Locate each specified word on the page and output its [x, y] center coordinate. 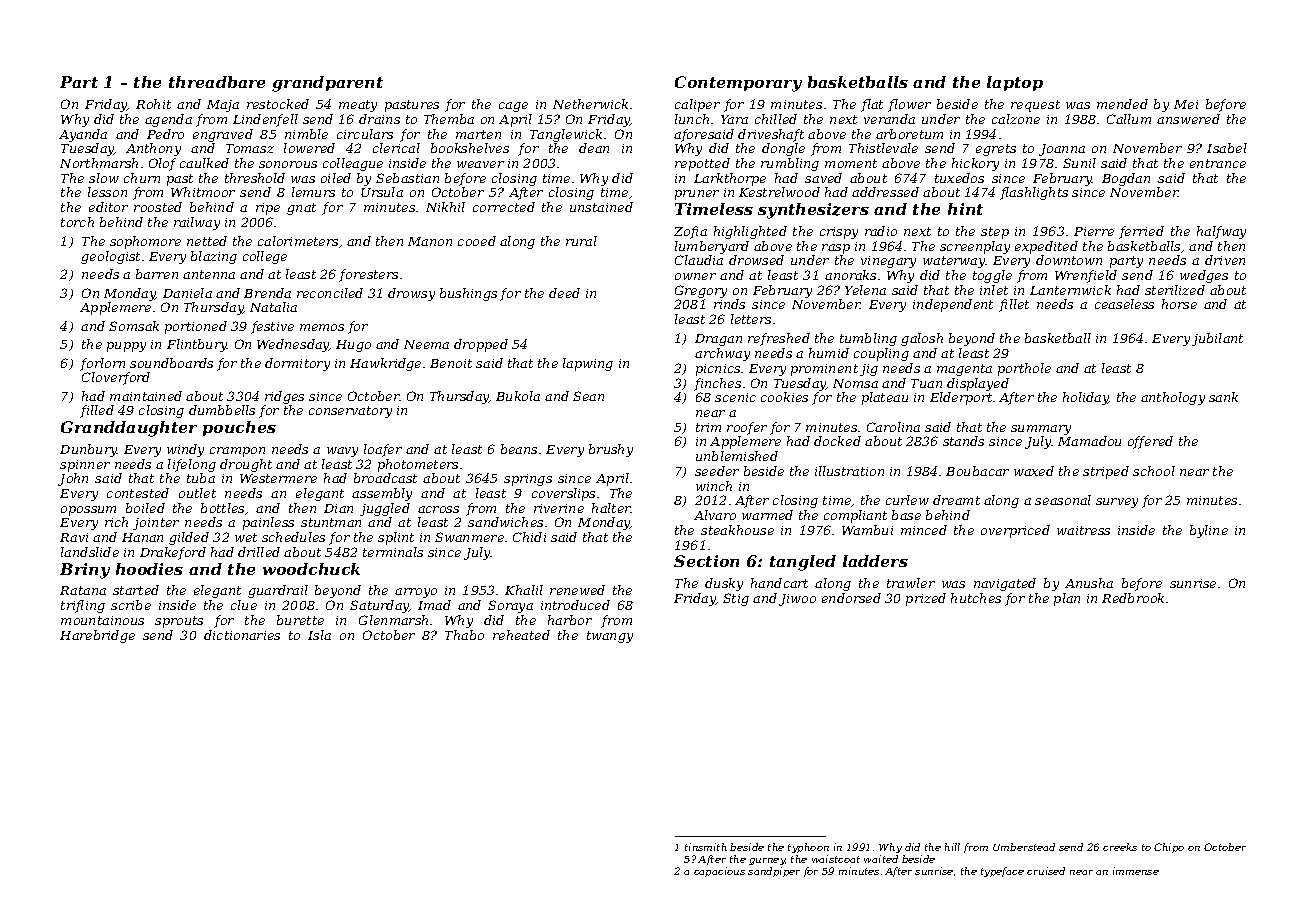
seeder [717, 471]
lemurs [313, 192]
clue [244, 605]
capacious [719, 872]
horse [1179, 304]
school [1154, 471]
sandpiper [774, 872]
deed [564, 293]
